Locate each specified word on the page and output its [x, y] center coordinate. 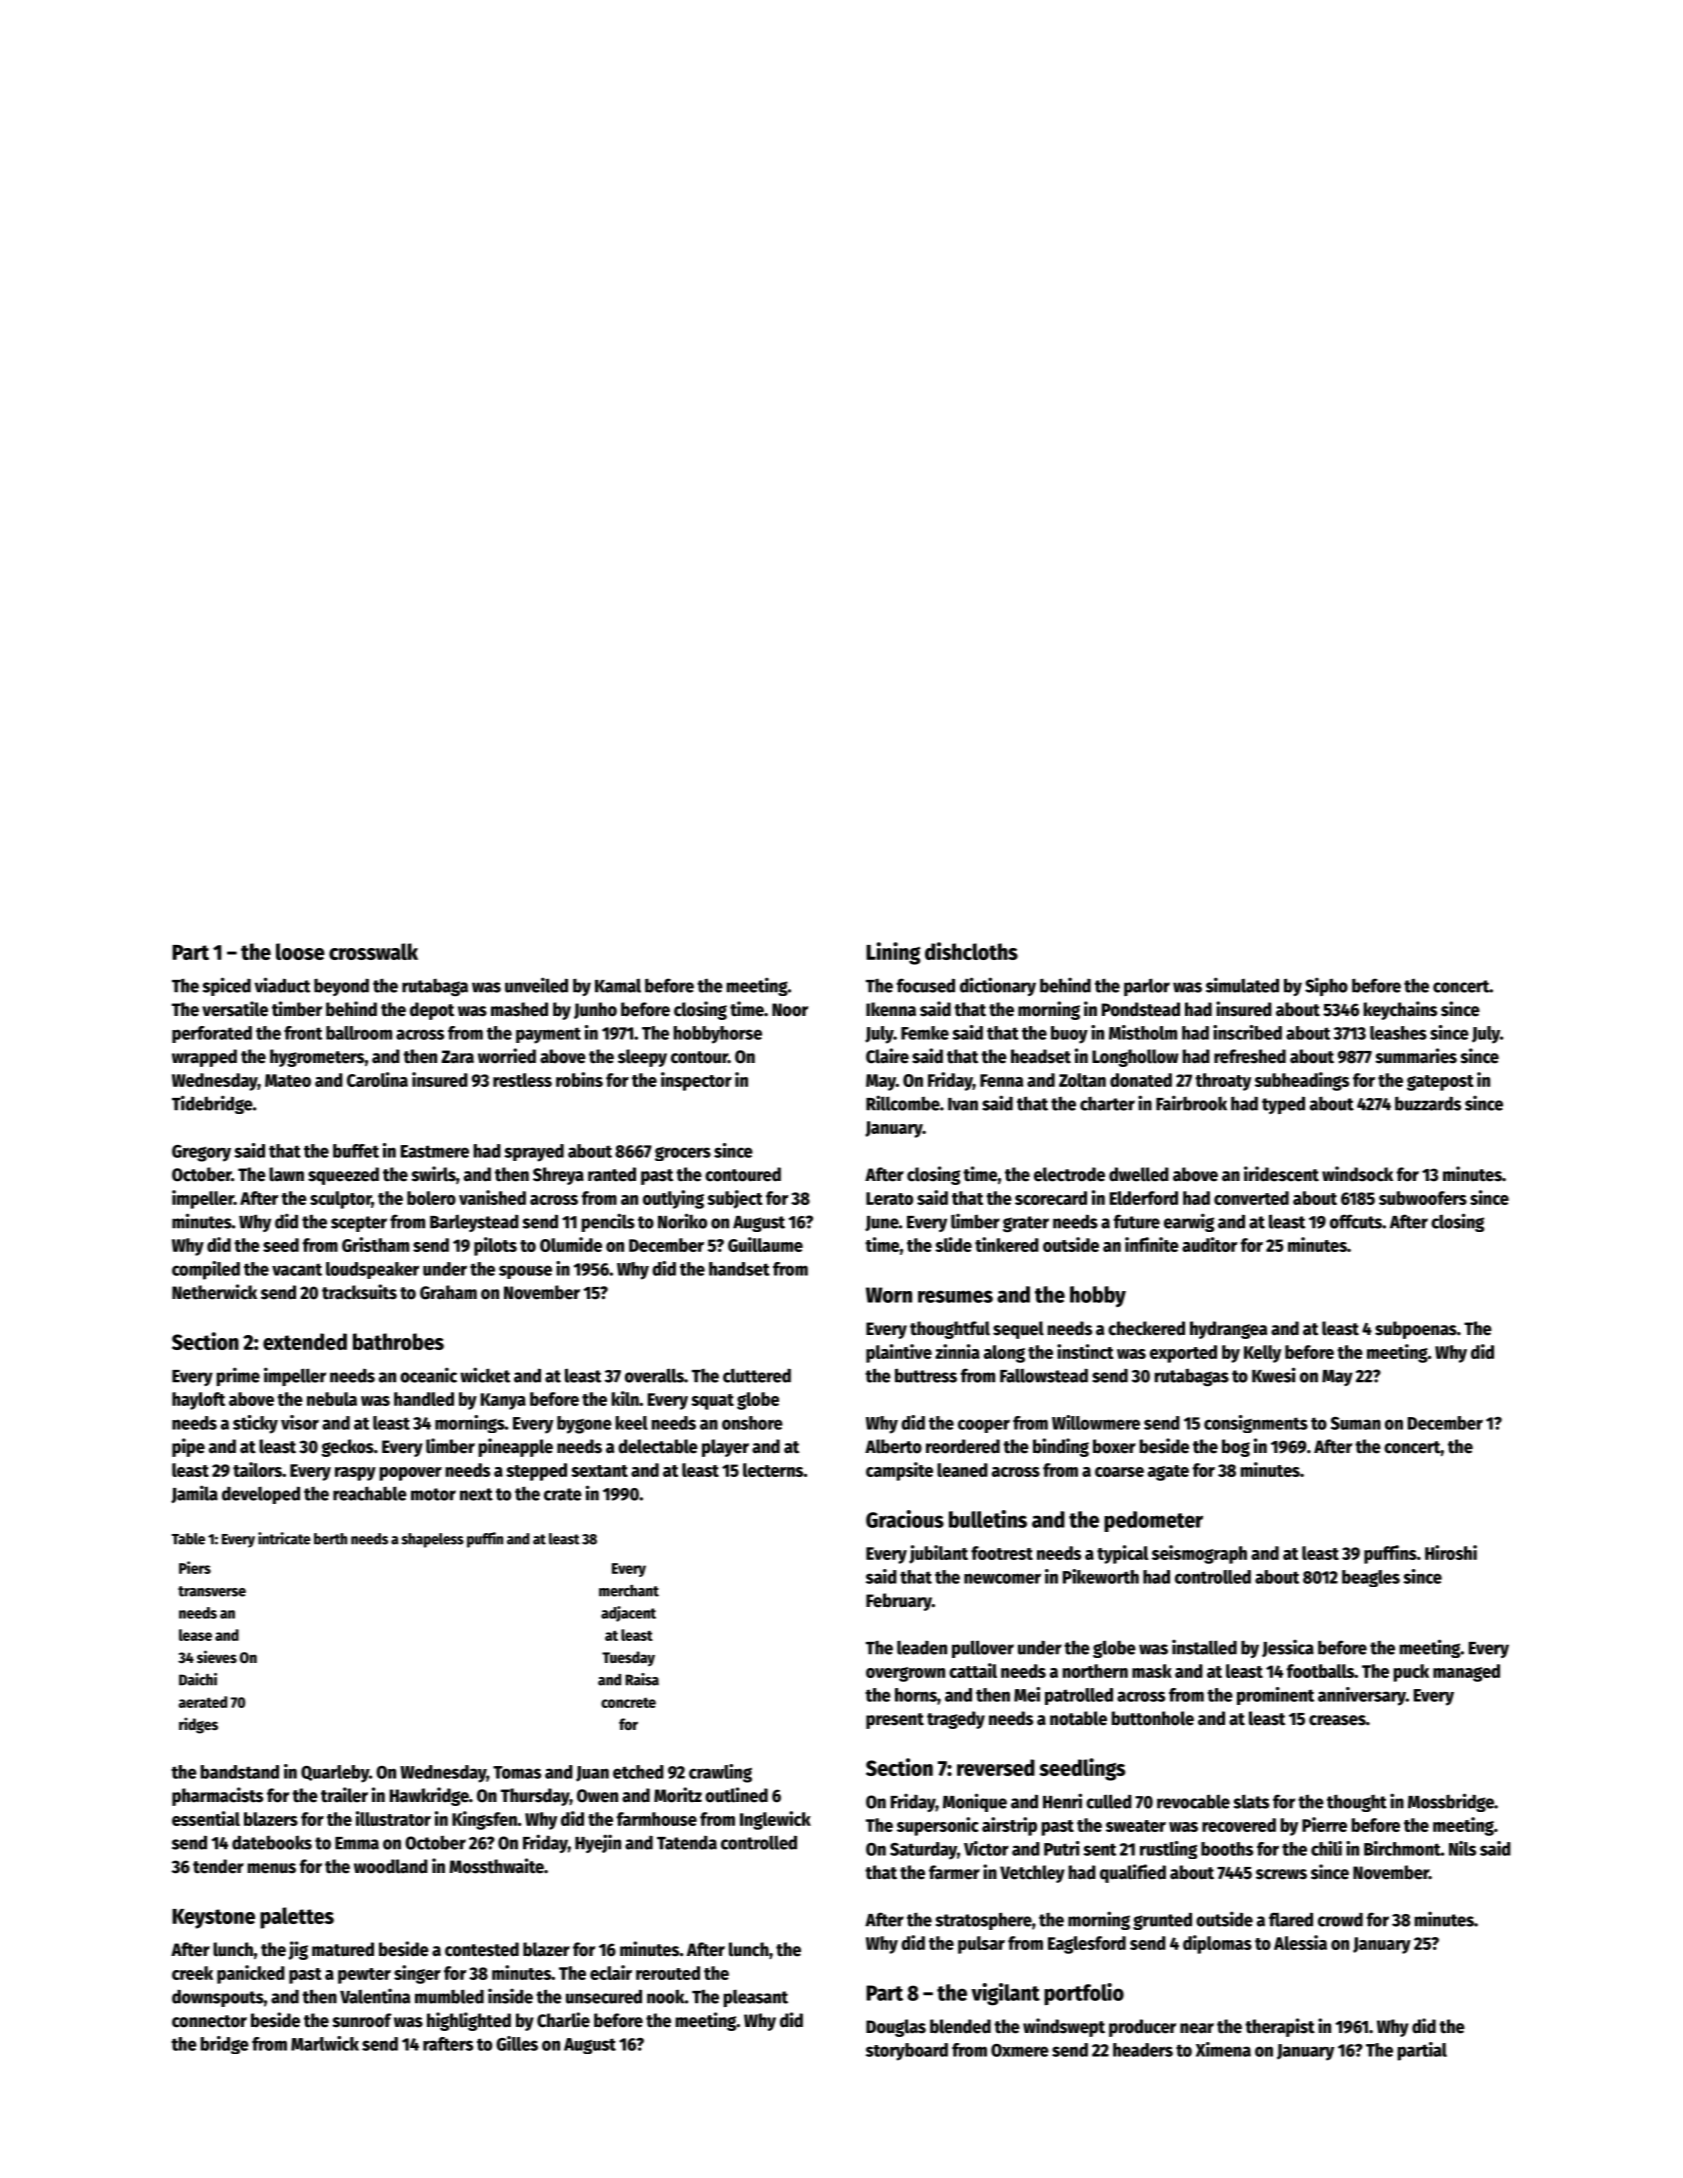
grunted [1162, 1921]
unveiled [536, 985]
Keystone [213, 1919]
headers [1143, 2050]
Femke [925, 1033]
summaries [1416, 1056]
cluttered [757, 1375]
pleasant [756, 1998]
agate [1168, 1473]
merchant [629, 1590]
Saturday [923, 1851]
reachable [370, 1493]
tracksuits [359, 1292]
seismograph [1199, 1554]
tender [218, 1866]
